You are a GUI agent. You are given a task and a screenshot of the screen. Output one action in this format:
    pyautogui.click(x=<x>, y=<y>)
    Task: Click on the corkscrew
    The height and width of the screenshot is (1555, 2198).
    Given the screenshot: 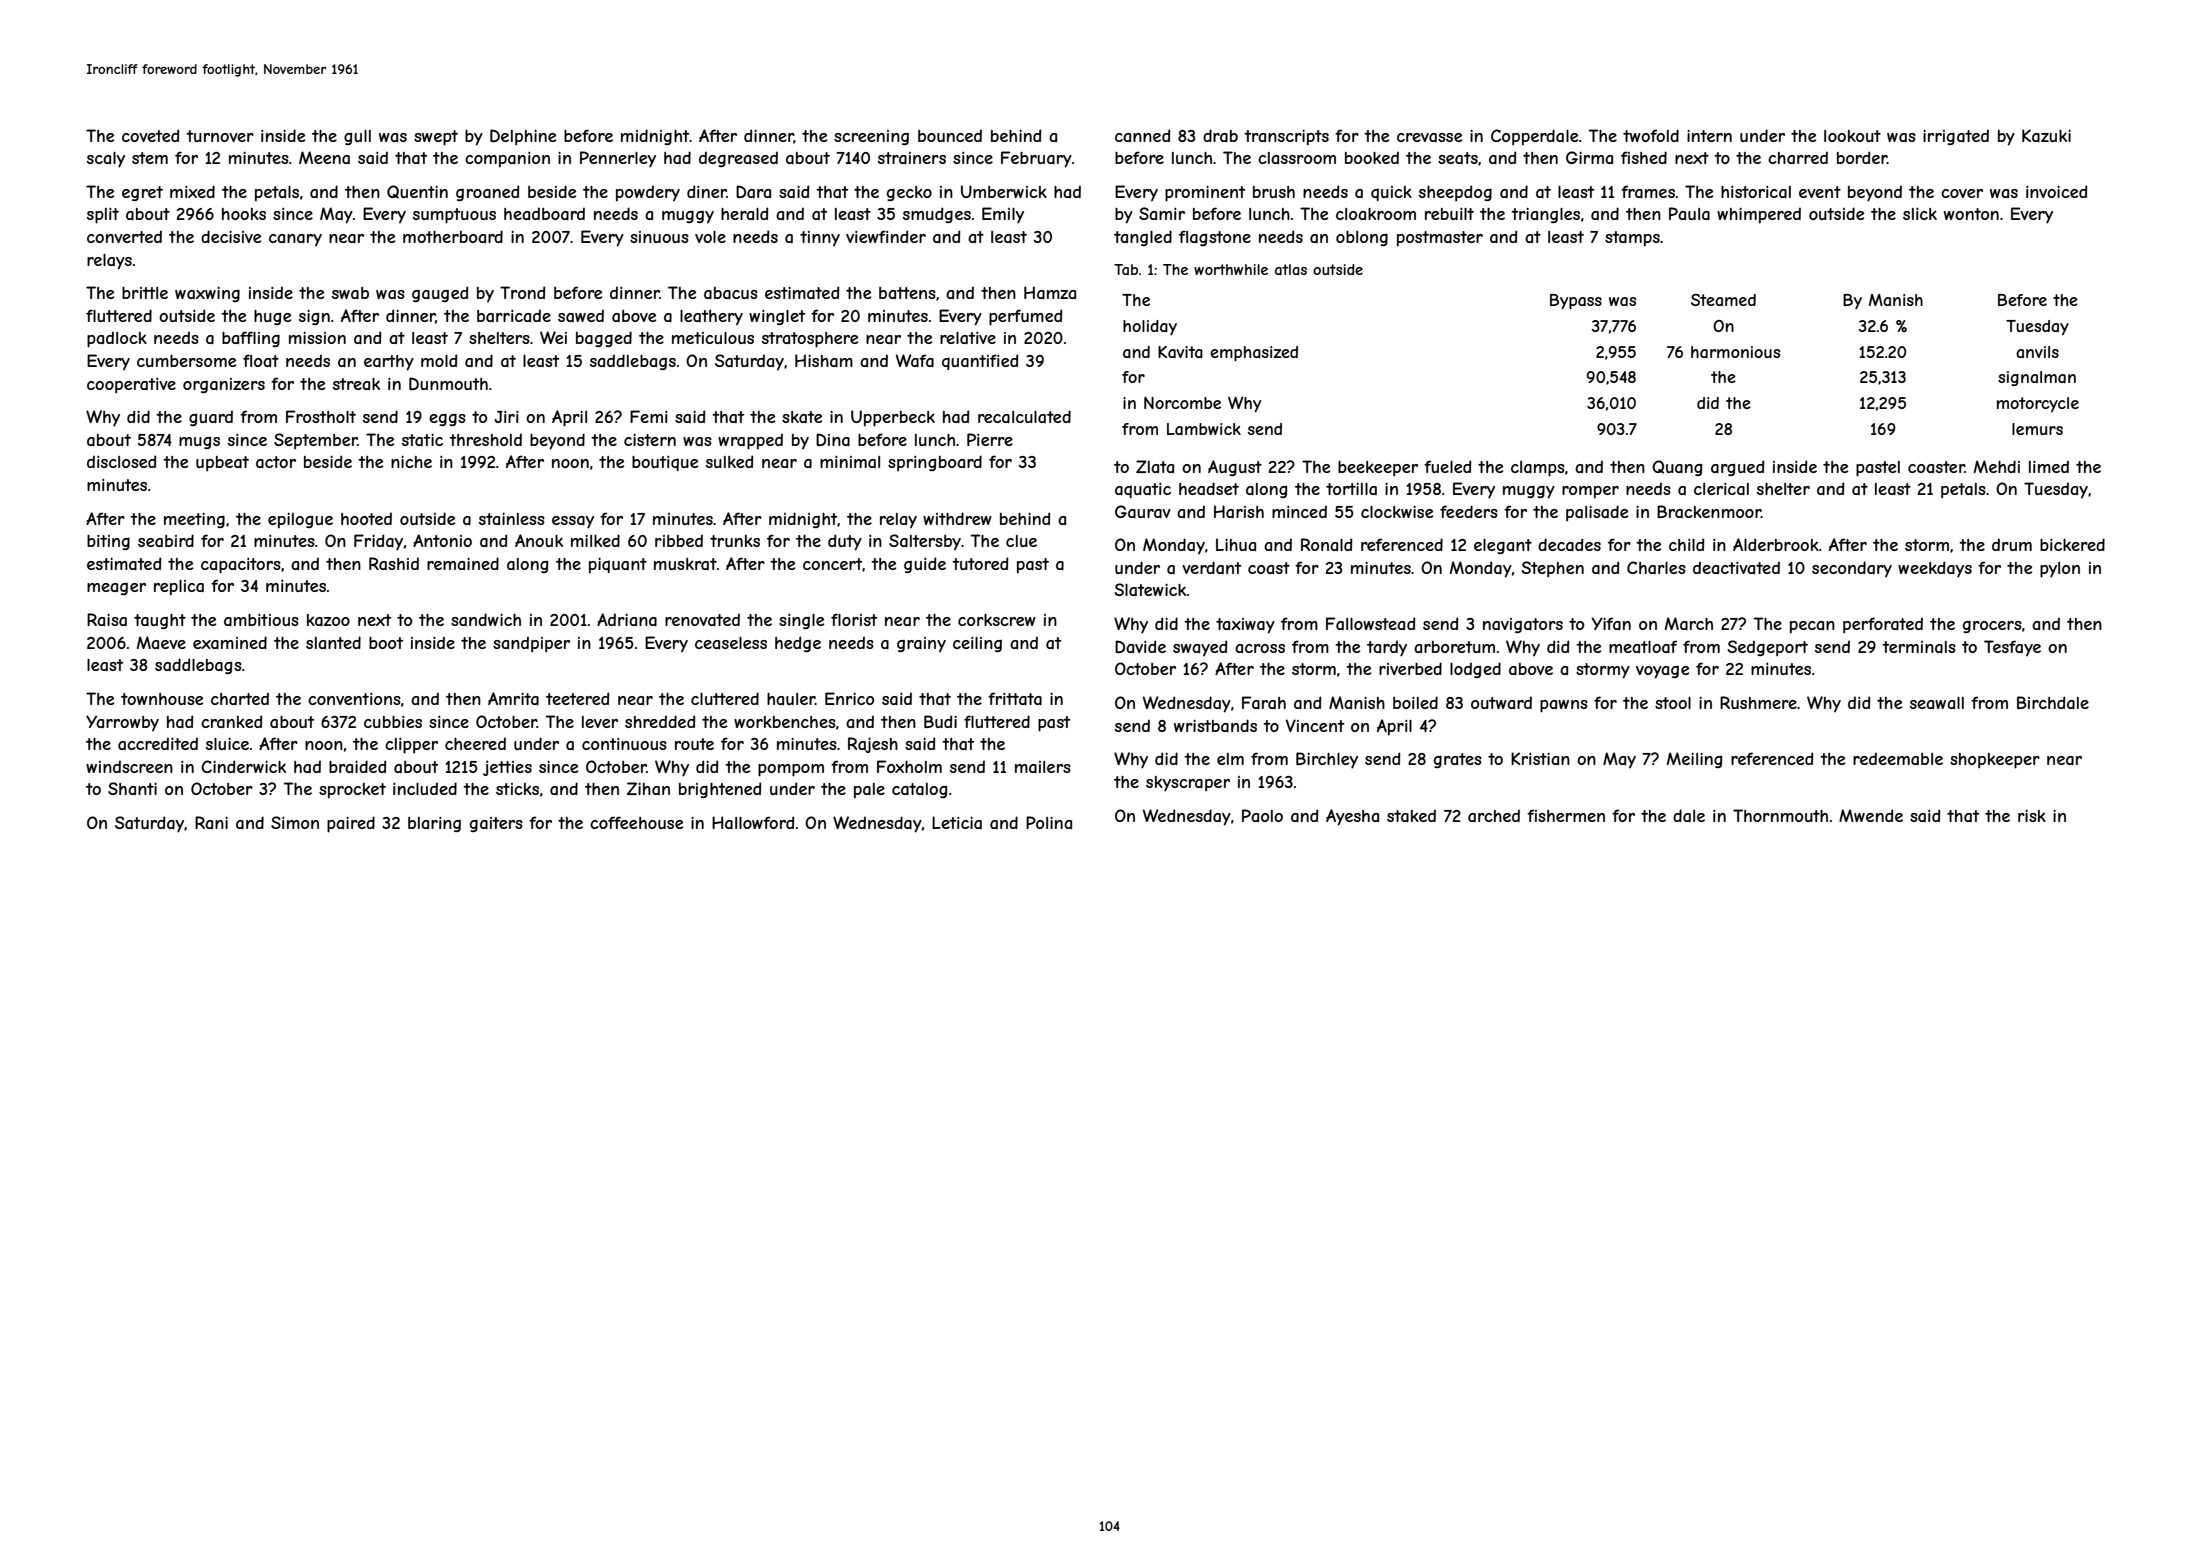 What is the action you would take?
    pyautogui.click(x=997, y=620)
